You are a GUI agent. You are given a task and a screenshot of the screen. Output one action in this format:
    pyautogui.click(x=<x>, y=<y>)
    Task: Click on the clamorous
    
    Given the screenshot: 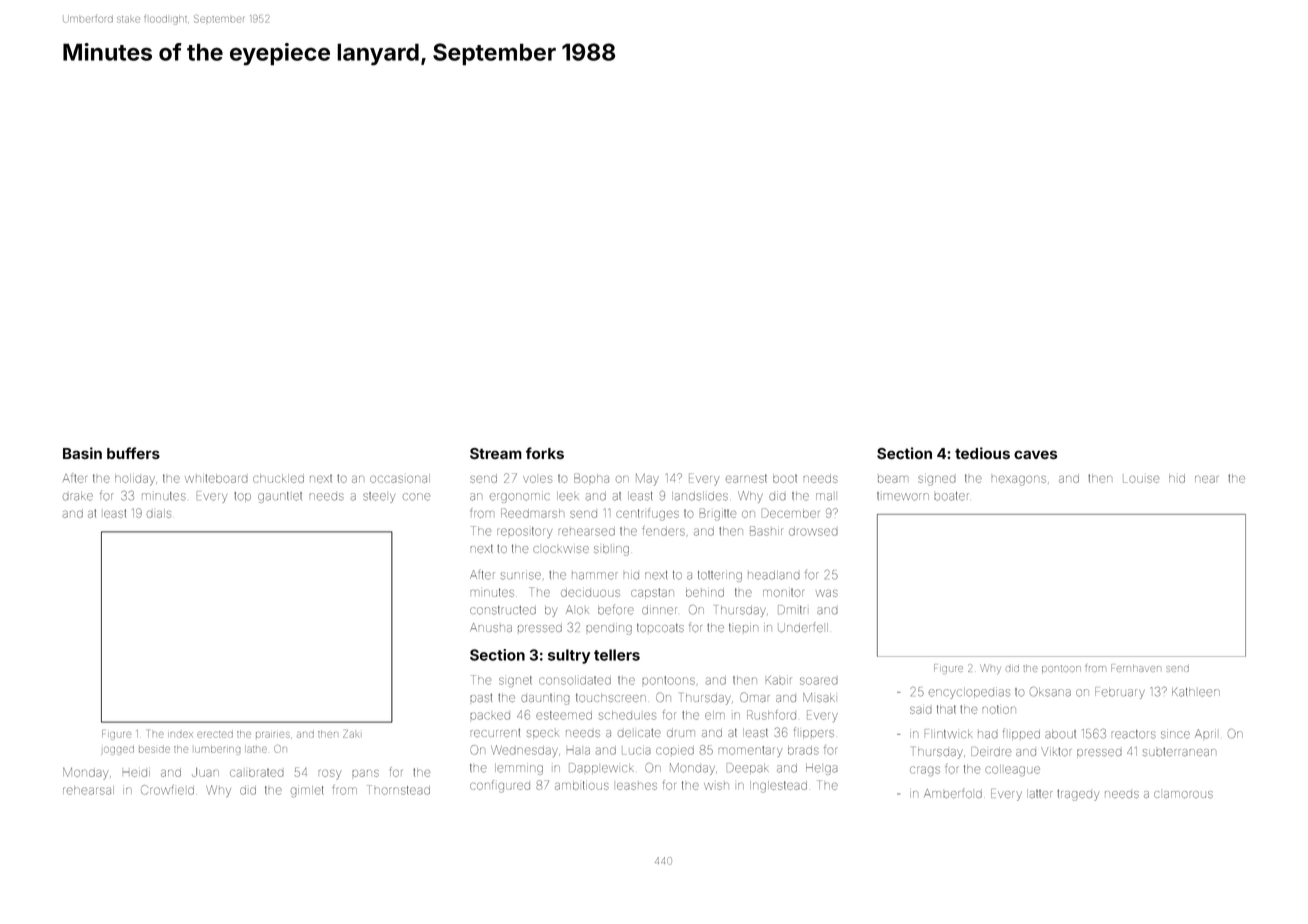 What is the action you would take?
    pyautogui.click(x=1183, y=794)
